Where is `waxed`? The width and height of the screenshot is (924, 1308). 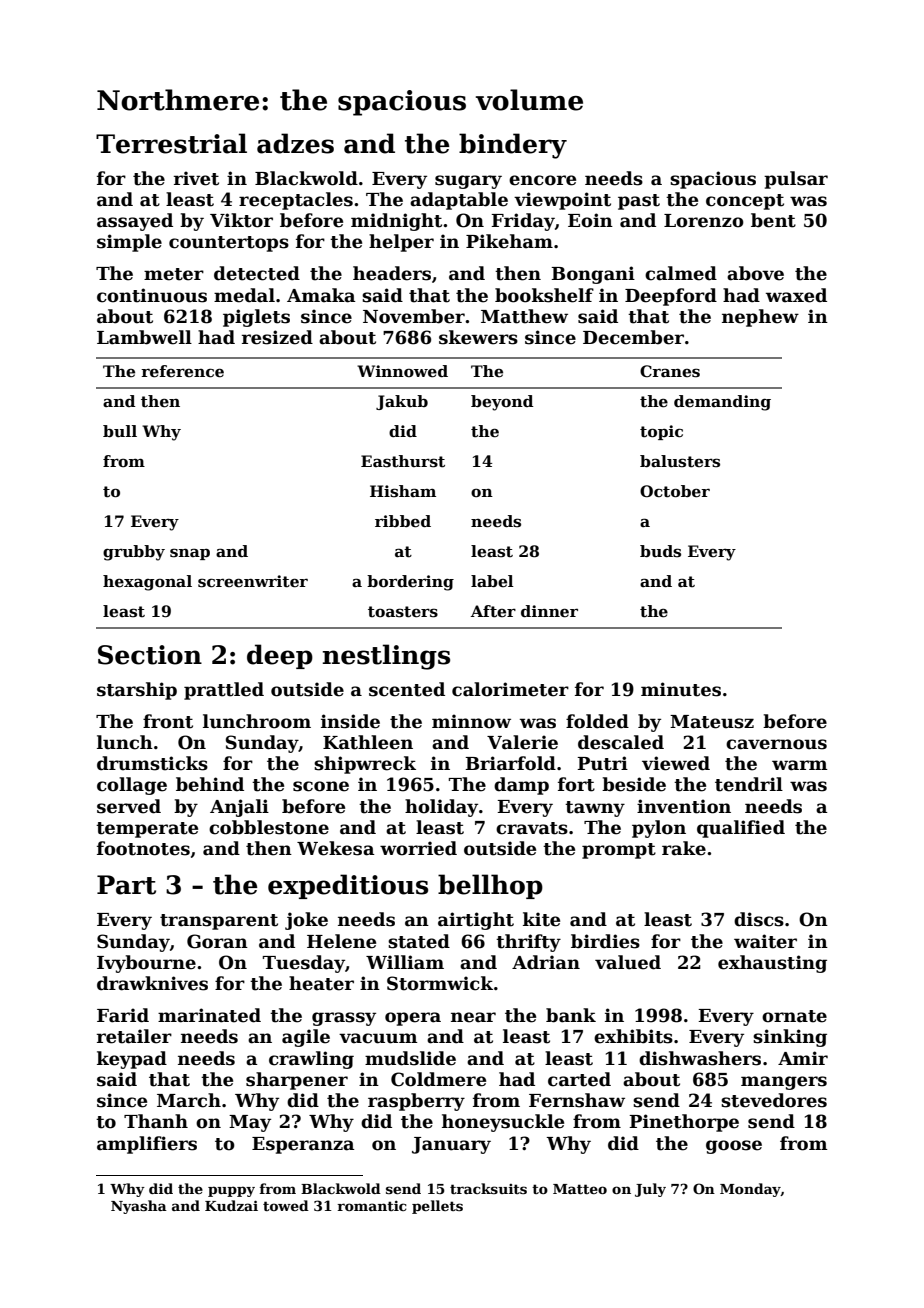 waxed is located at coordinates (796, 295).
